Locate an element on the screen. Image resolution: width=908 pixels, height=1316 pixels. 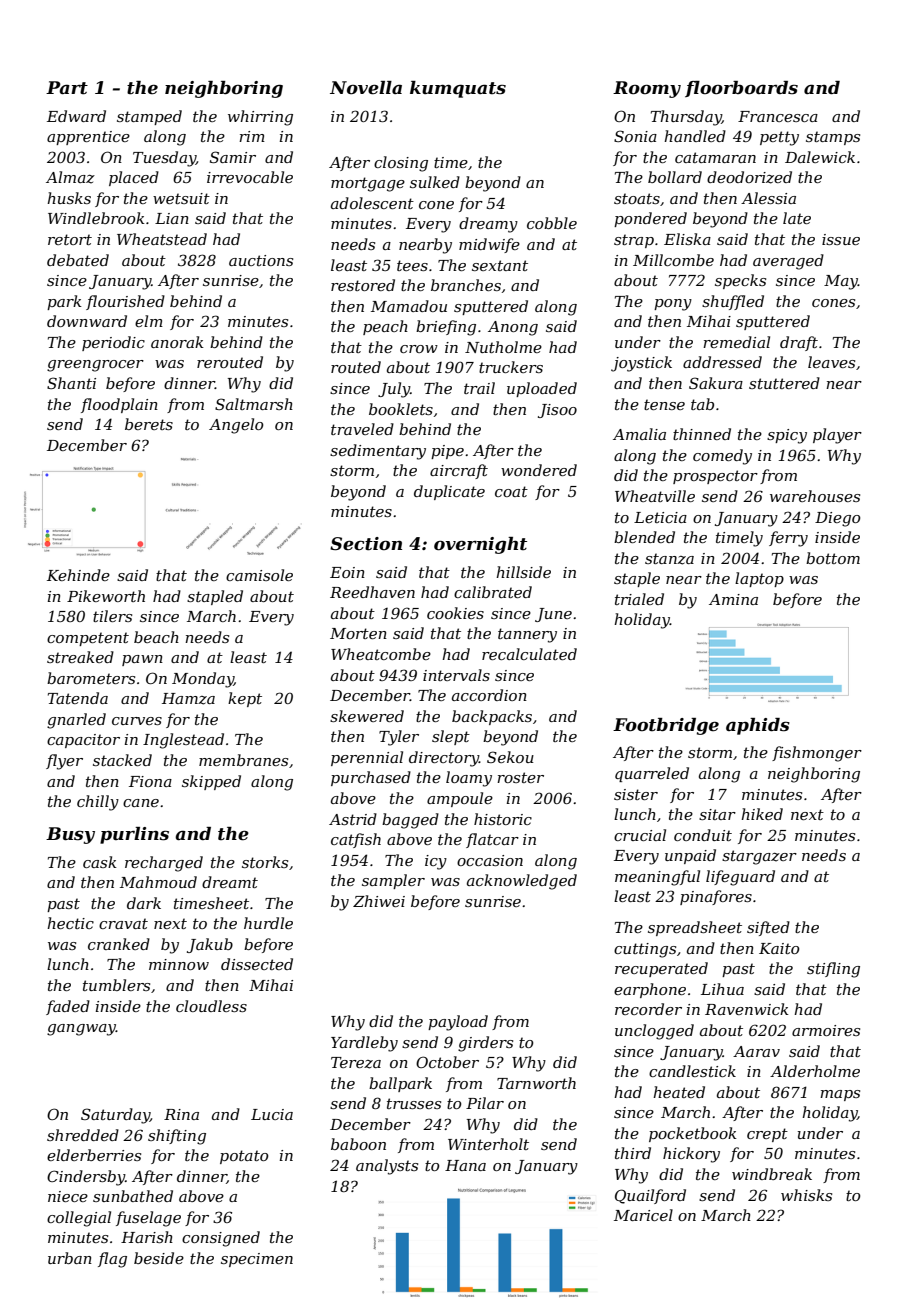
restored is located at coordinates (363, 285).
